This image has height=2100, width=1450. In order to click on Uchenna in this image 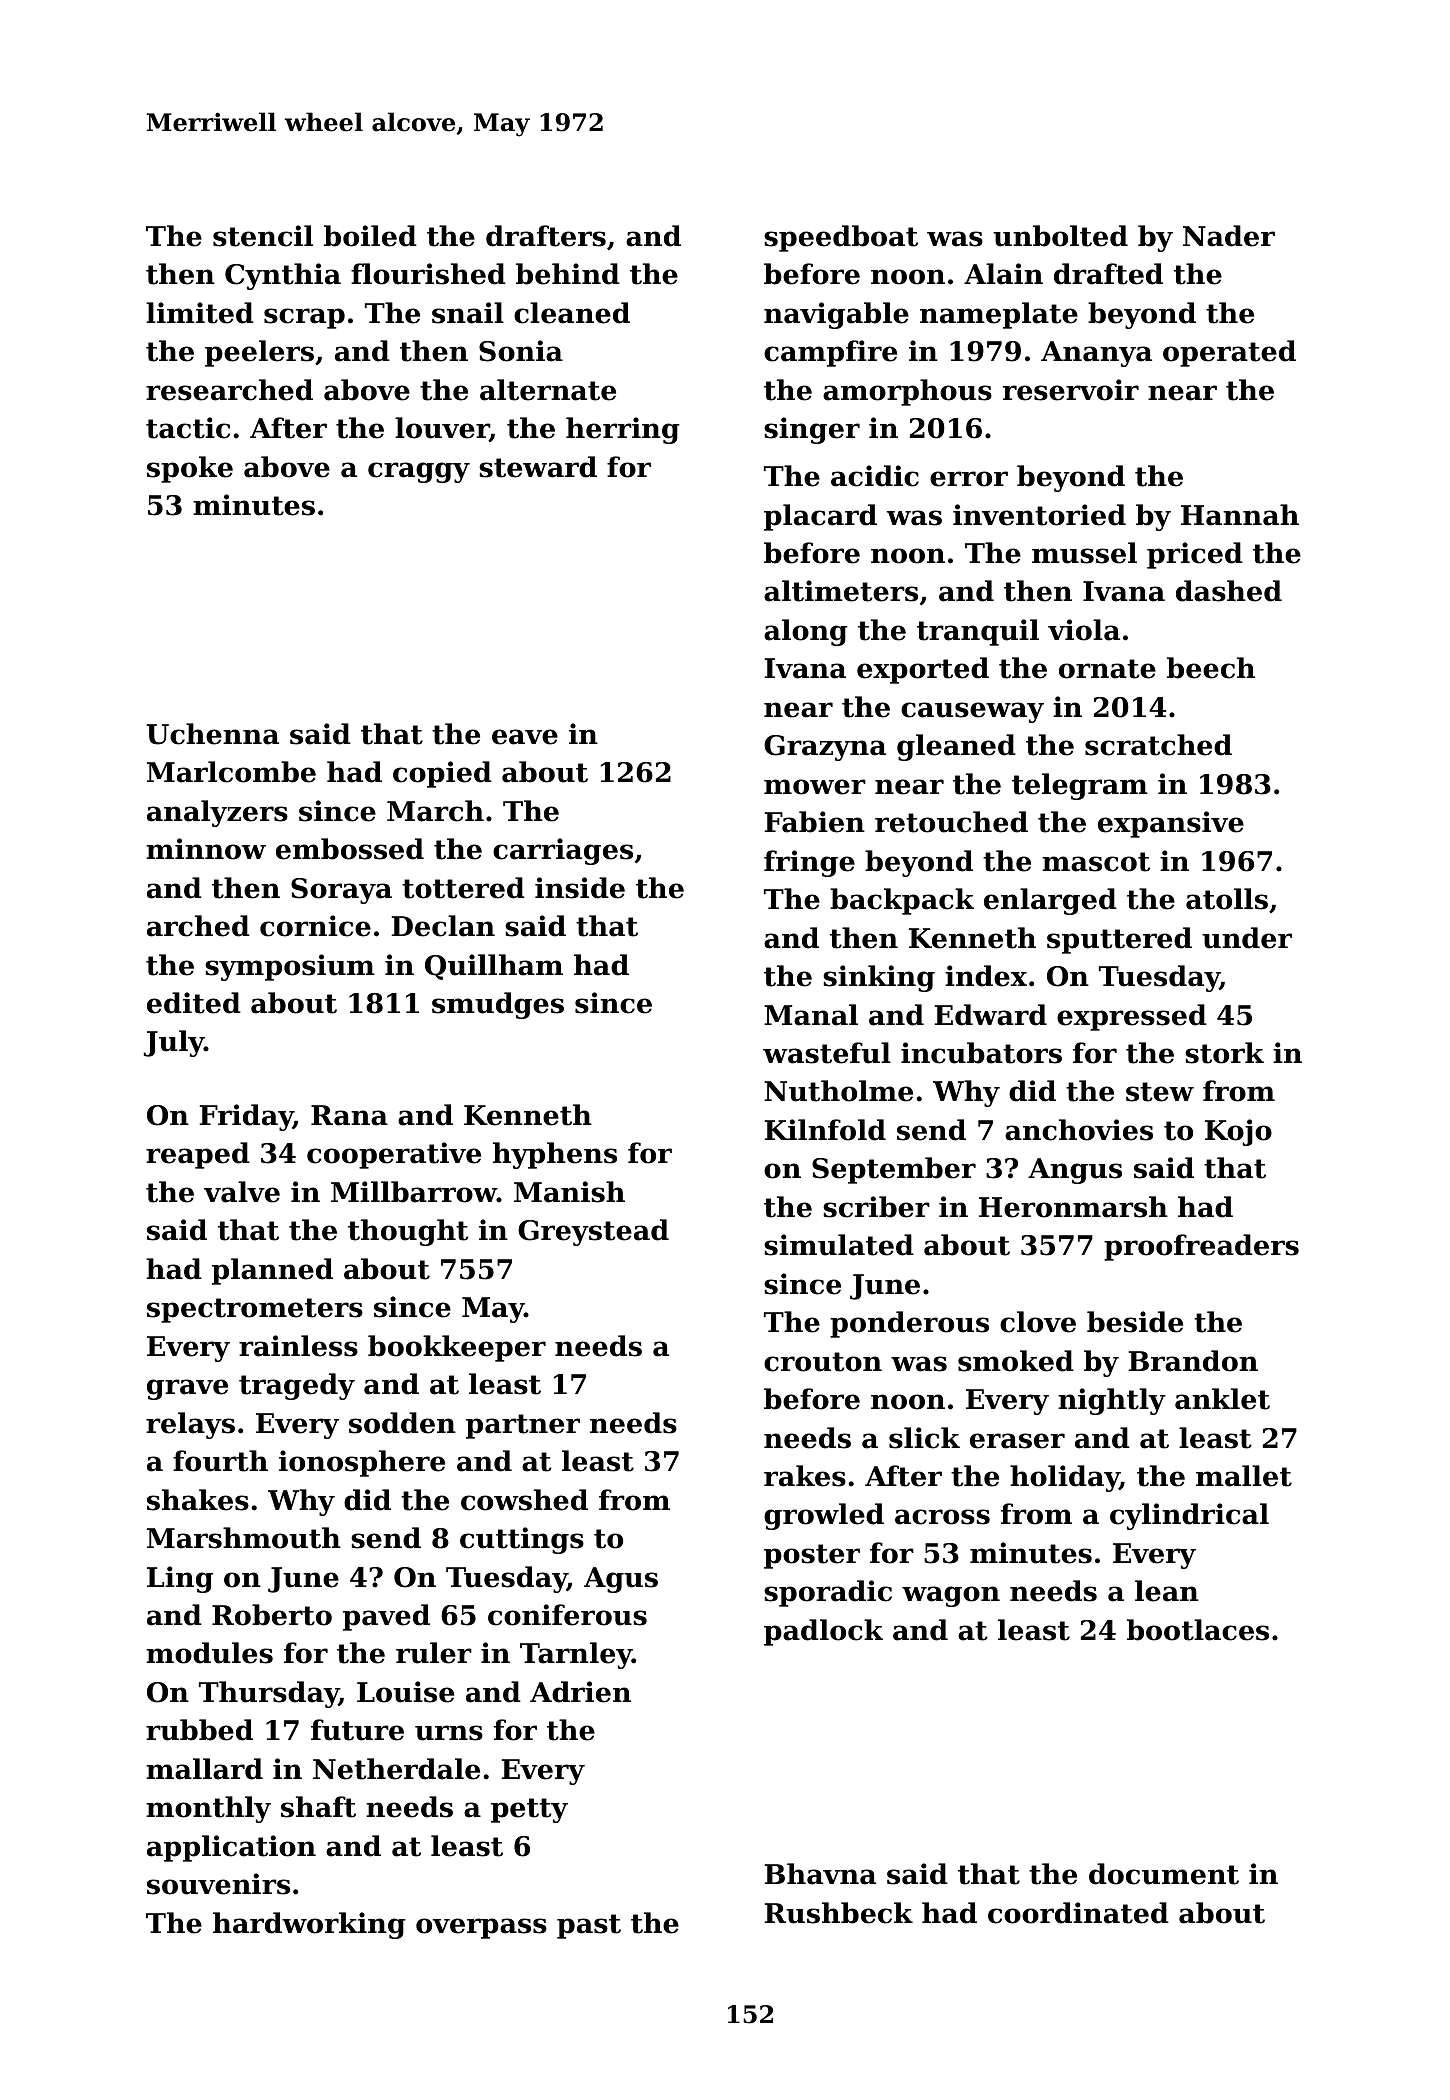, I will do `click(212, 734)`.
